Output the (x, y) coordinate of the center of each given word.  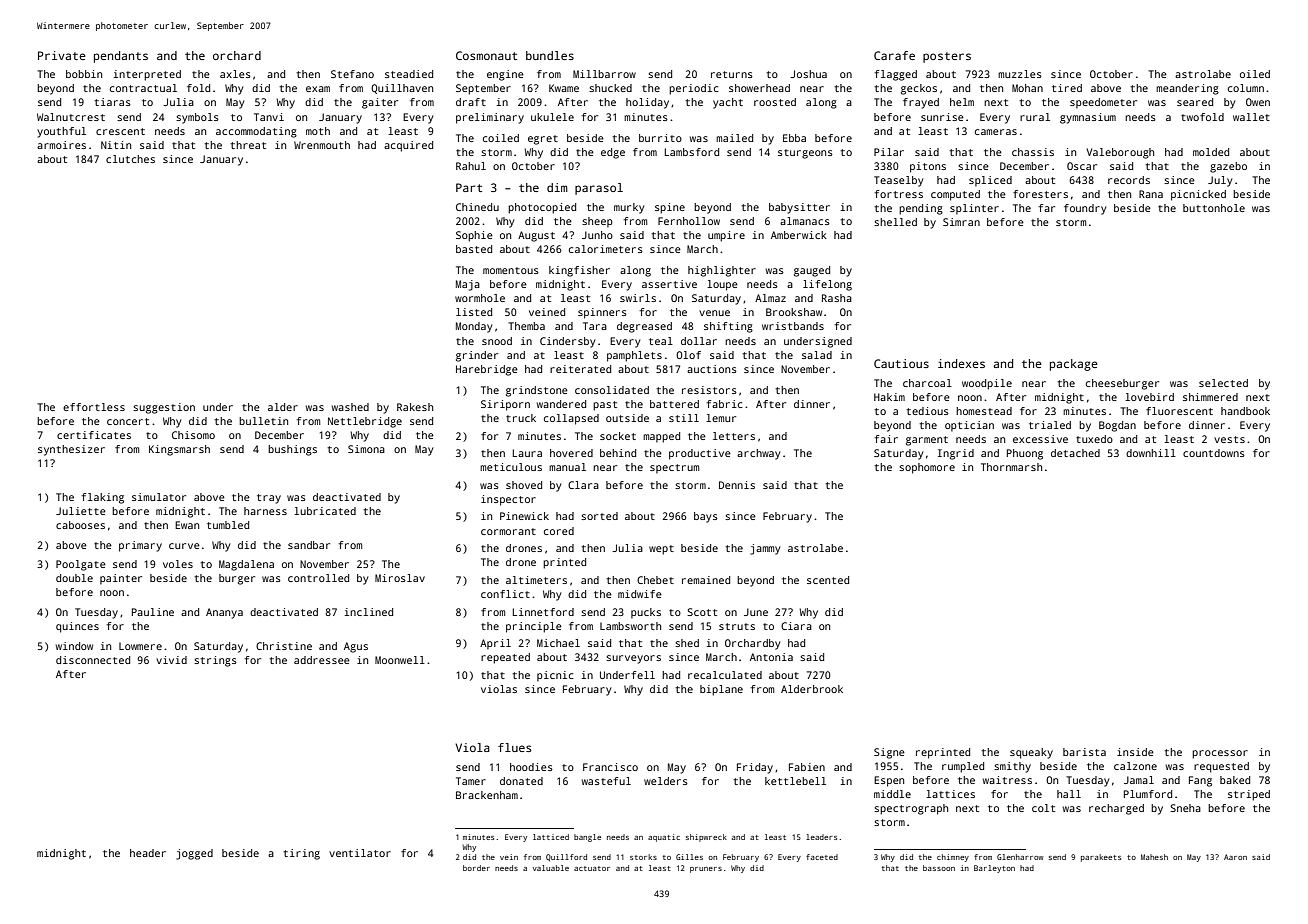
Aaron (1235, 857)
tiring (301, 854)
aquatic (664, 838)
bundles (550, 55)
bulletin (263, 421)
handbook (1245, 411)
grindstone (537, 391)
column (1246, 88)
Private (62, 55)
